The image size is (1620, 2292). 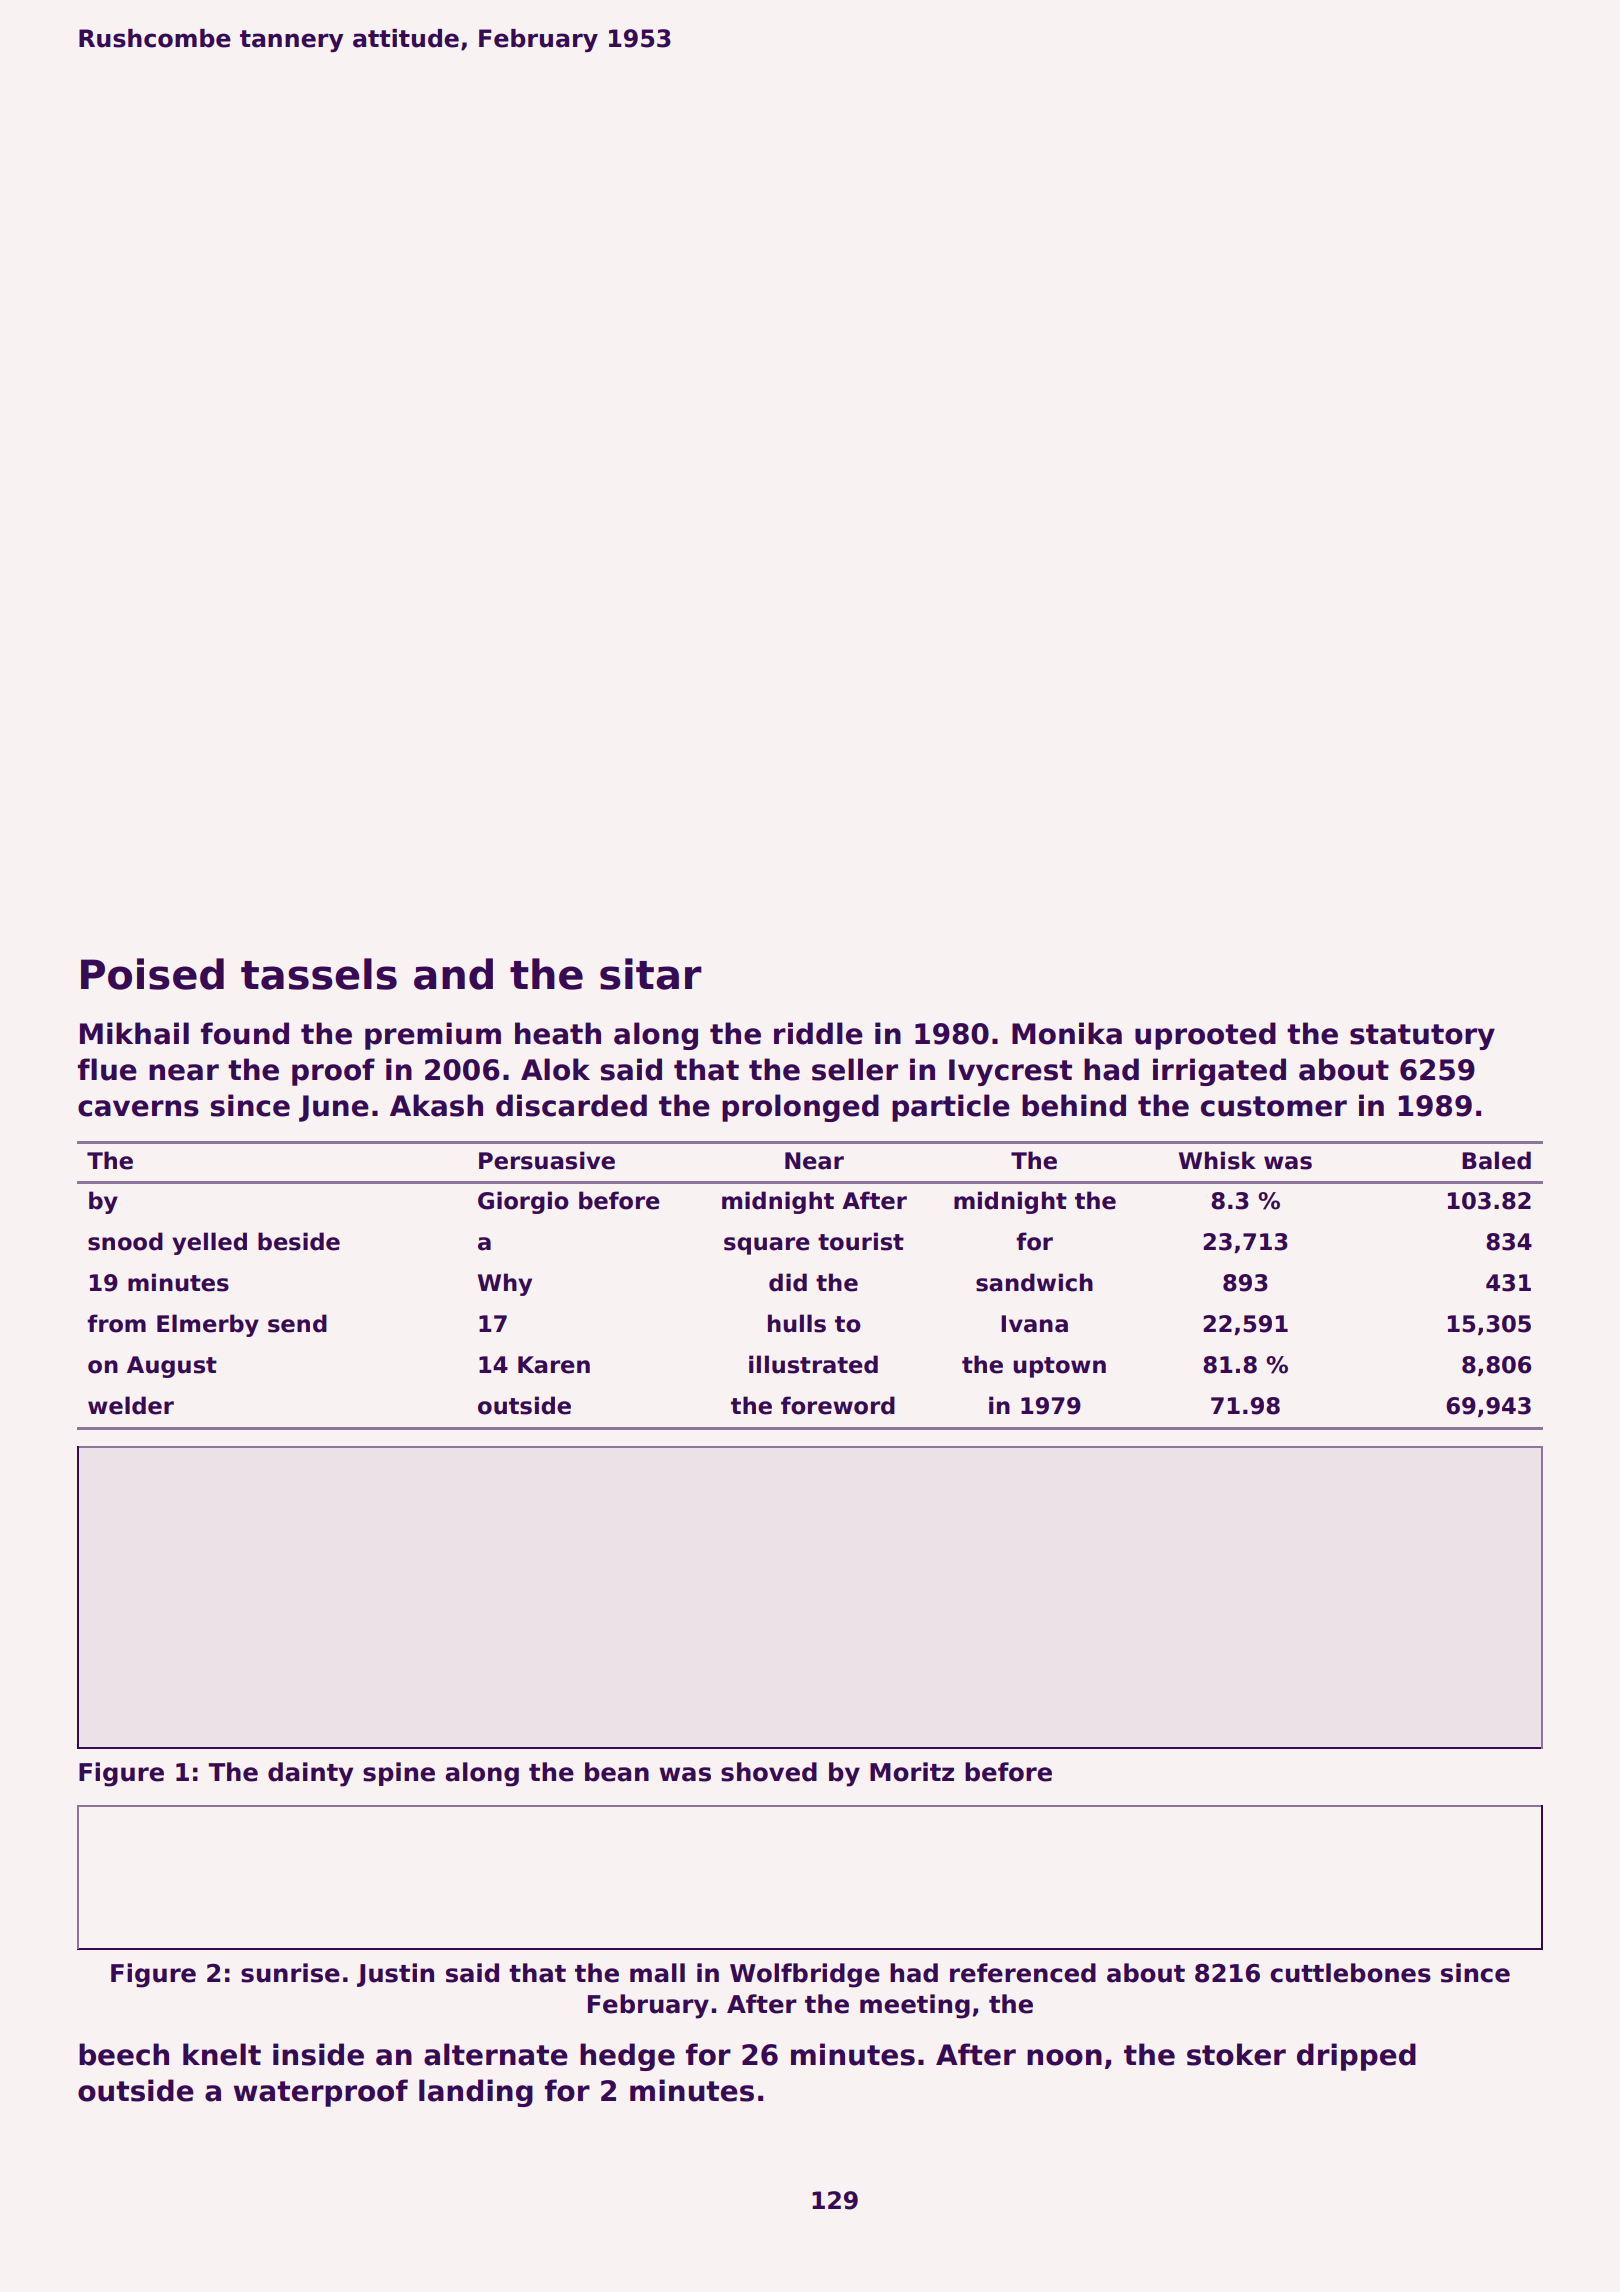 I want to click on sitar, so click(x=651, y=974).
